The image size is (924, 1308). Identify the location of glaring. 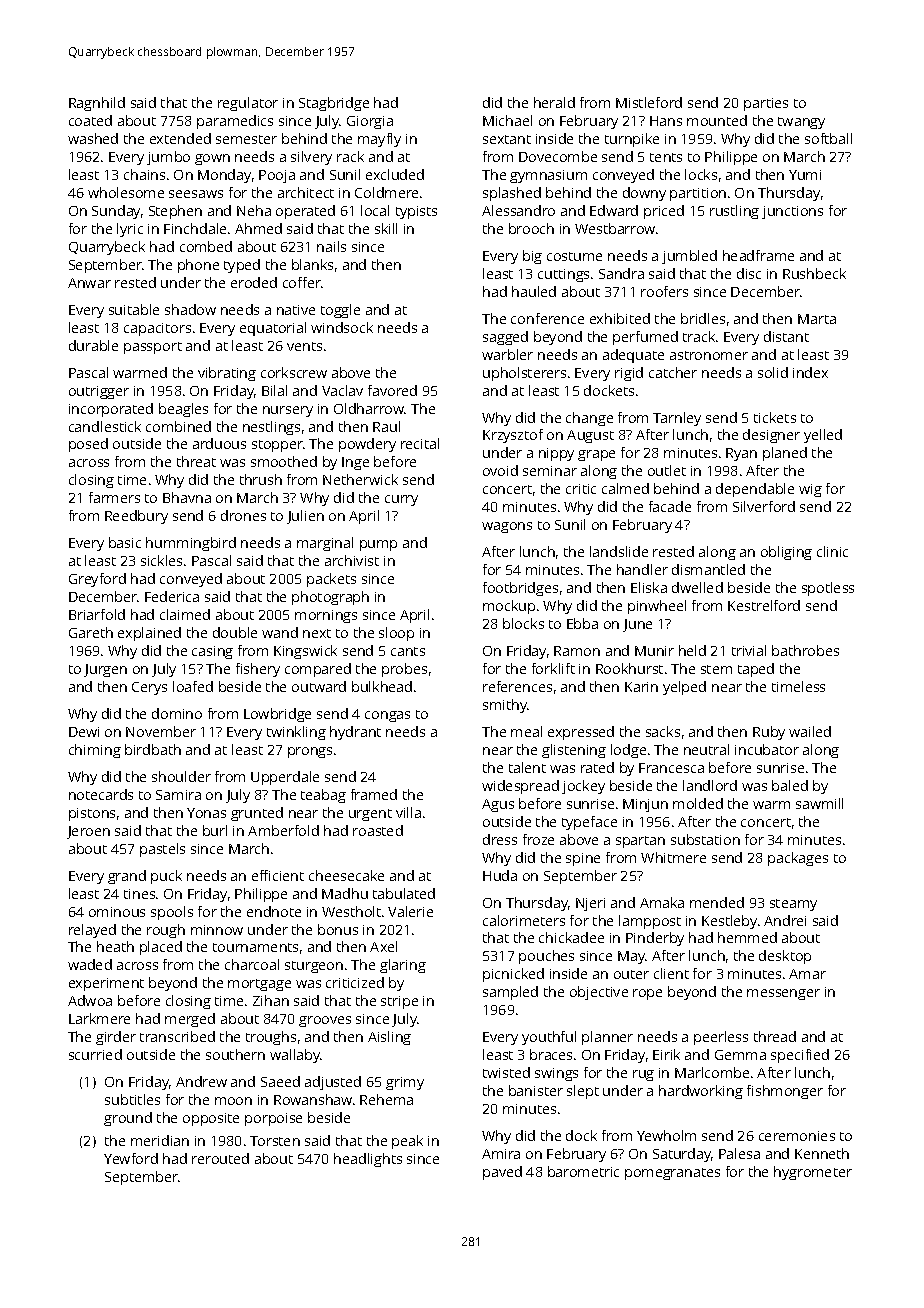
(403, 966).
